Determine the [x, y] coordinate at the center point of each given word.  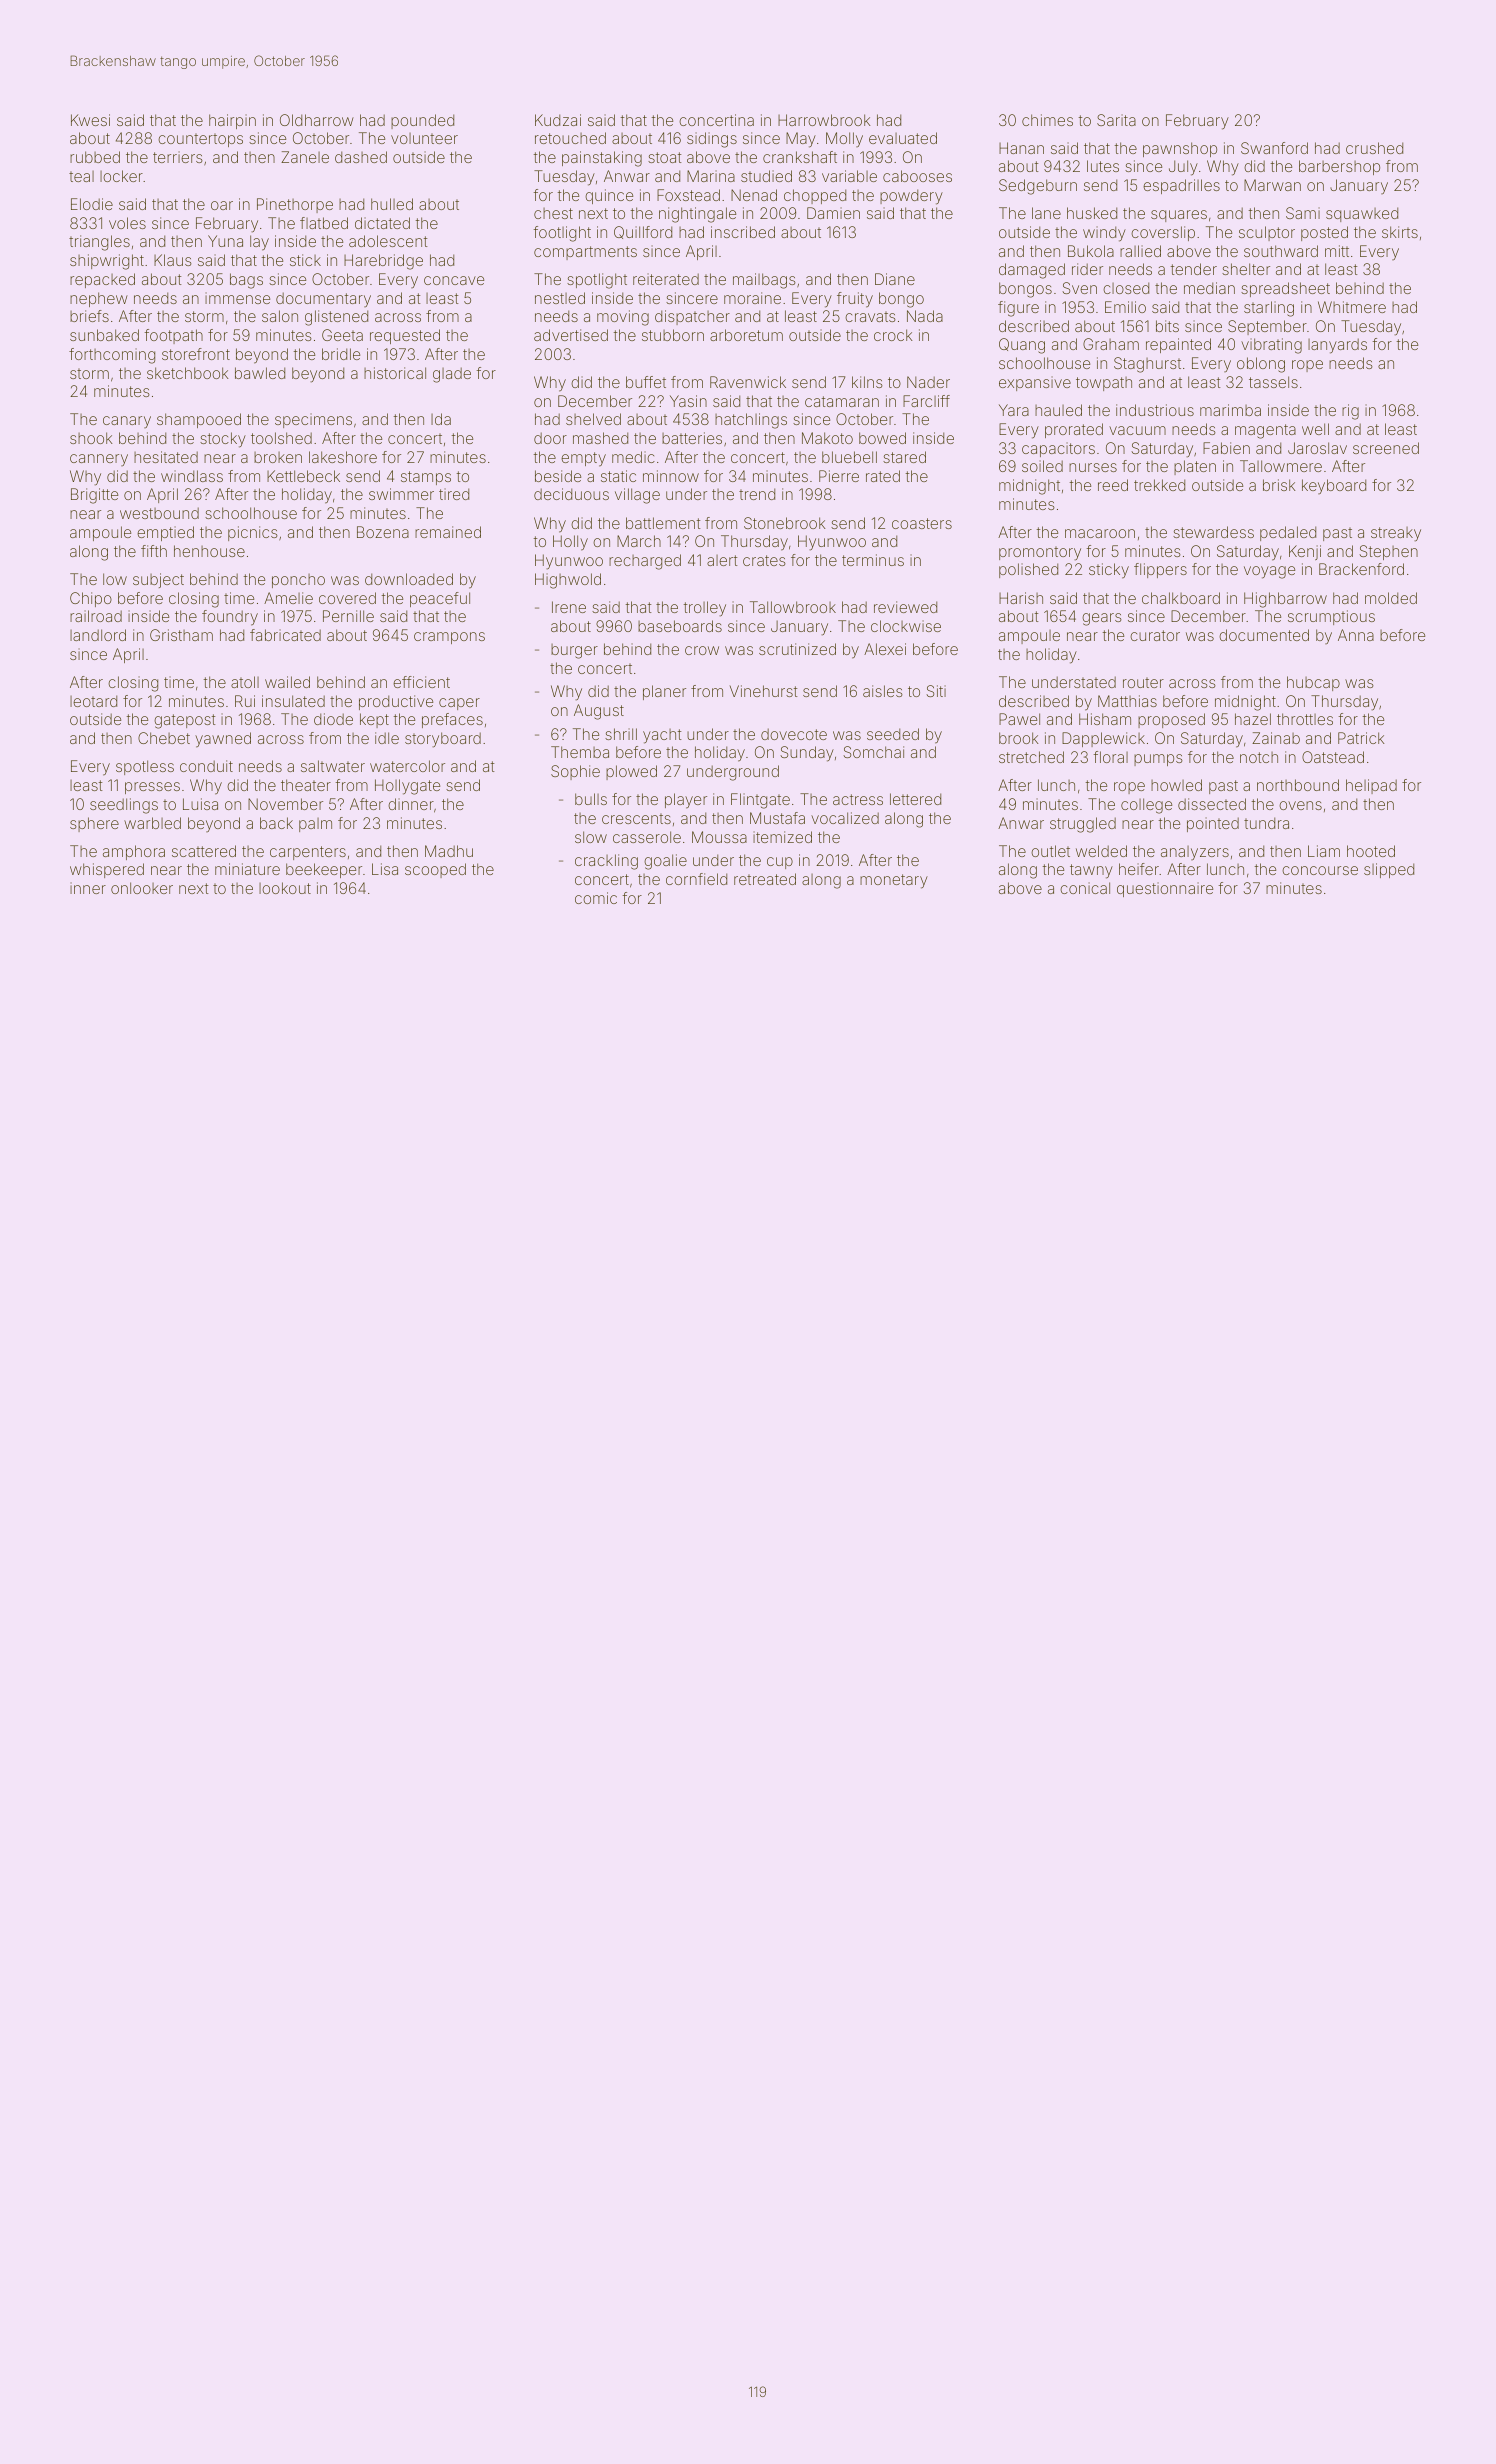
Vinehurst [764, 691]
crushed [1374, 148]
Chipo [91, 599]
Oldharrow [317, 120]
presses [152, 788]
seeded [893, 734]
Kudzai [558, 120]
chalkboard [1181, 598]
